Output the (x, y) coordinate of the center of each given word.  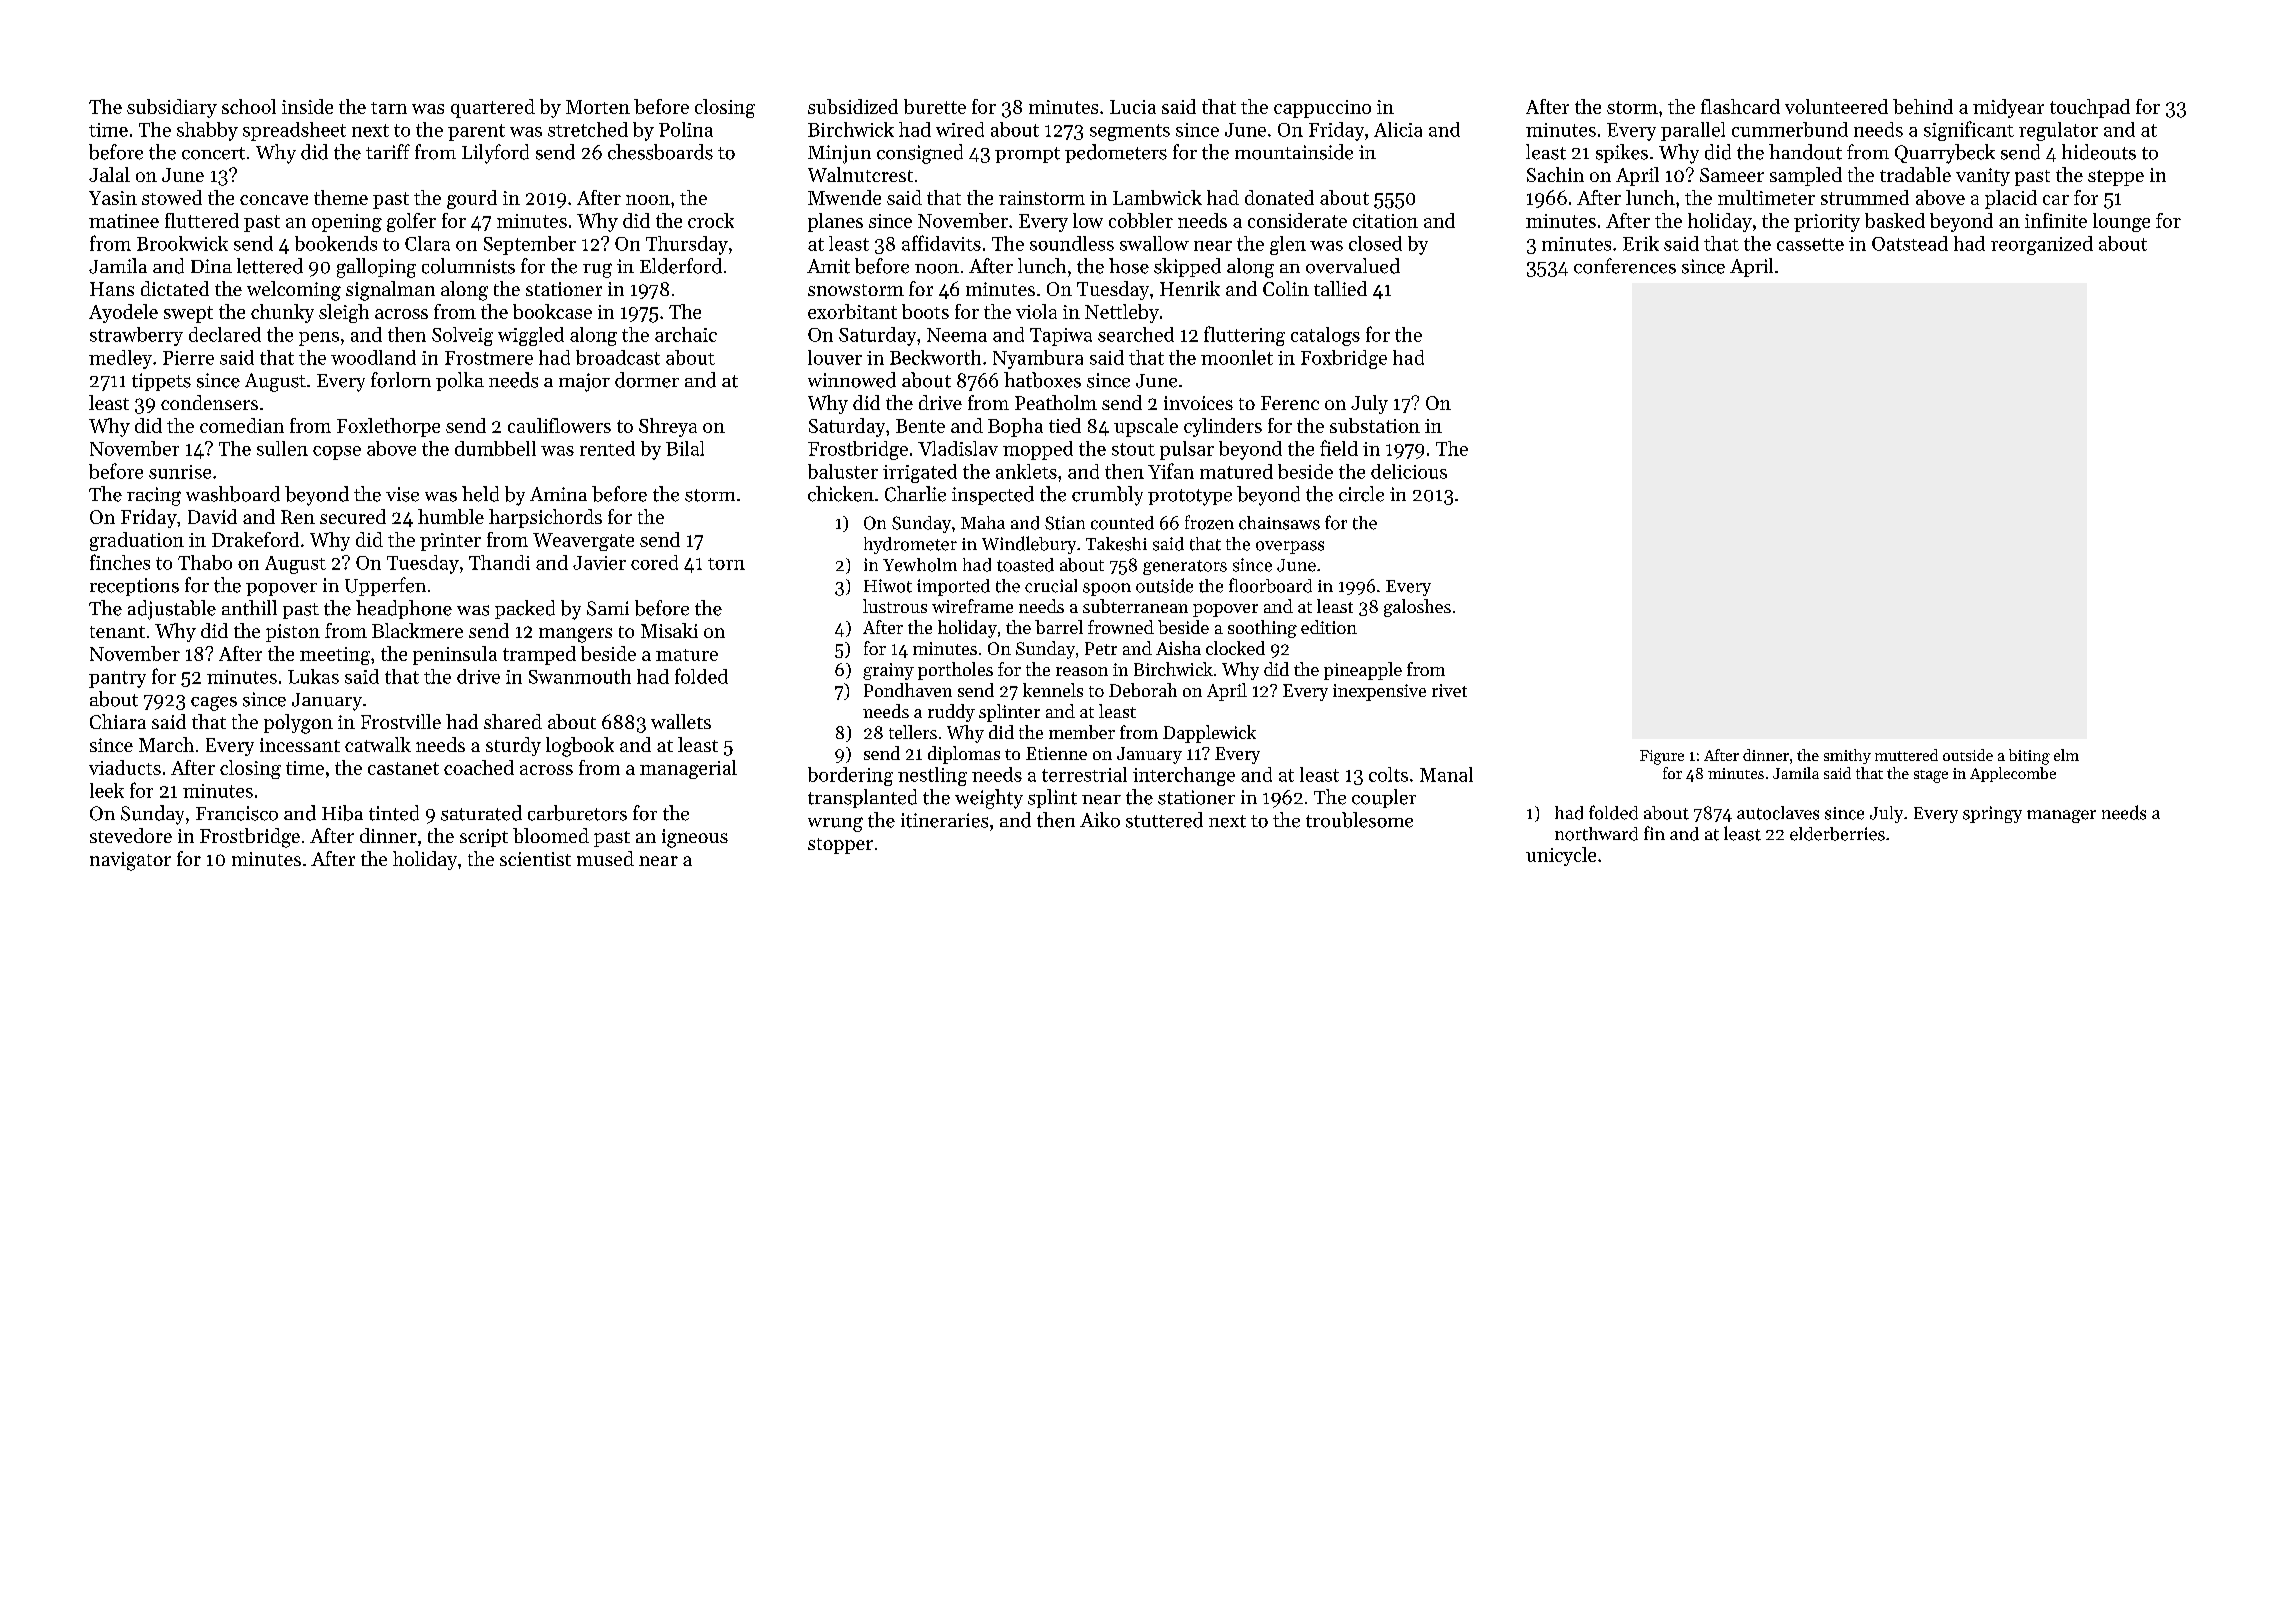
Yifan (1171, 471)
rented (607, 448)
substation (1375, 425)
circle (1361, 494)
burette (935, 106)
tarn (389, 108)
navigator (130, 861)
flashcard (1740, 106)
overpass (1290, 547)
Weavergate (583, 542)
